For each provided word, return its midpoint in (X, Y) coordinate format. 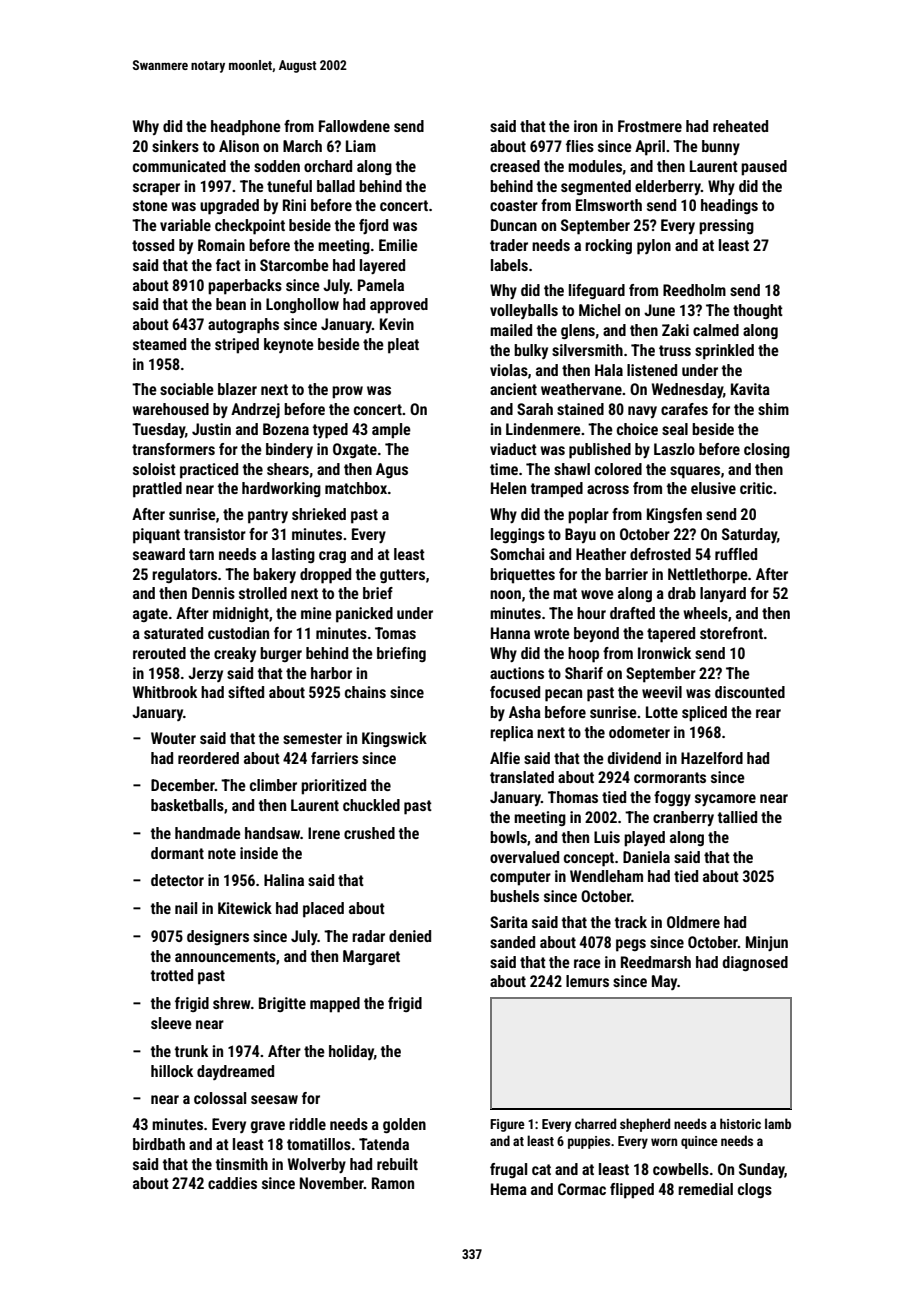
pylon (654, 247)
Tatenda (384, 1144)
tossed (153, 245)
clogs (755, 1190)
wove (597, 594)
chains (365, 692)
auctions (517, 673)
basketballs (187, 805)
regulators (184, 575)
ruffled (736, 554)
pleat (403, 346)
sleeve (171, 1023)
